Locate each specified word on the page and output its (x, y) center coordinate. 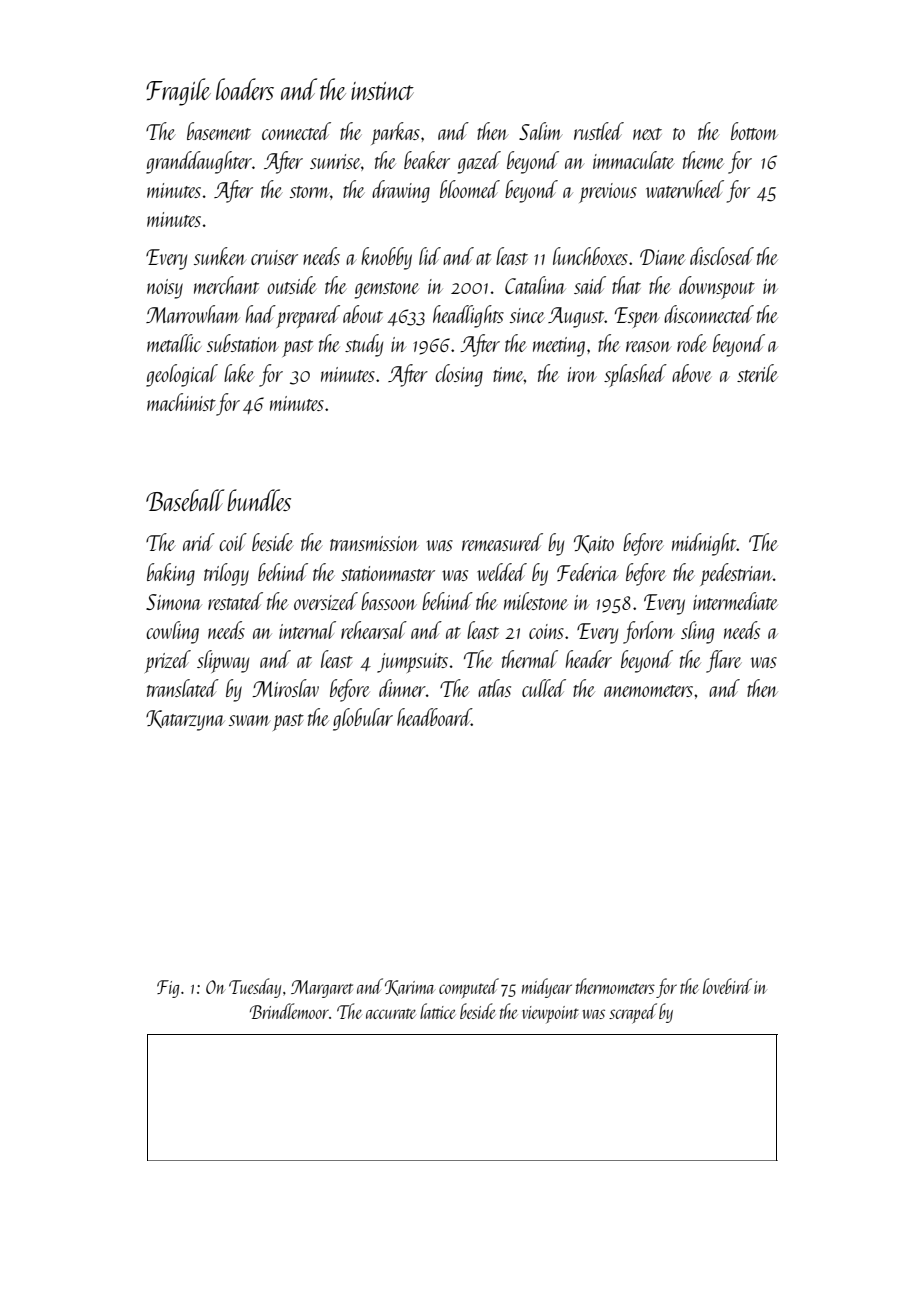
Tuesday (255, 988)
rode (692, 343)
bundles (259, 500)
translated (183, 688)
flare (724, 661)
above (692, 373)
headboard (434, 717)
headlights (468, 316)
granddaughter (199, 162)
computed (469, 988)
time (508, 374)
